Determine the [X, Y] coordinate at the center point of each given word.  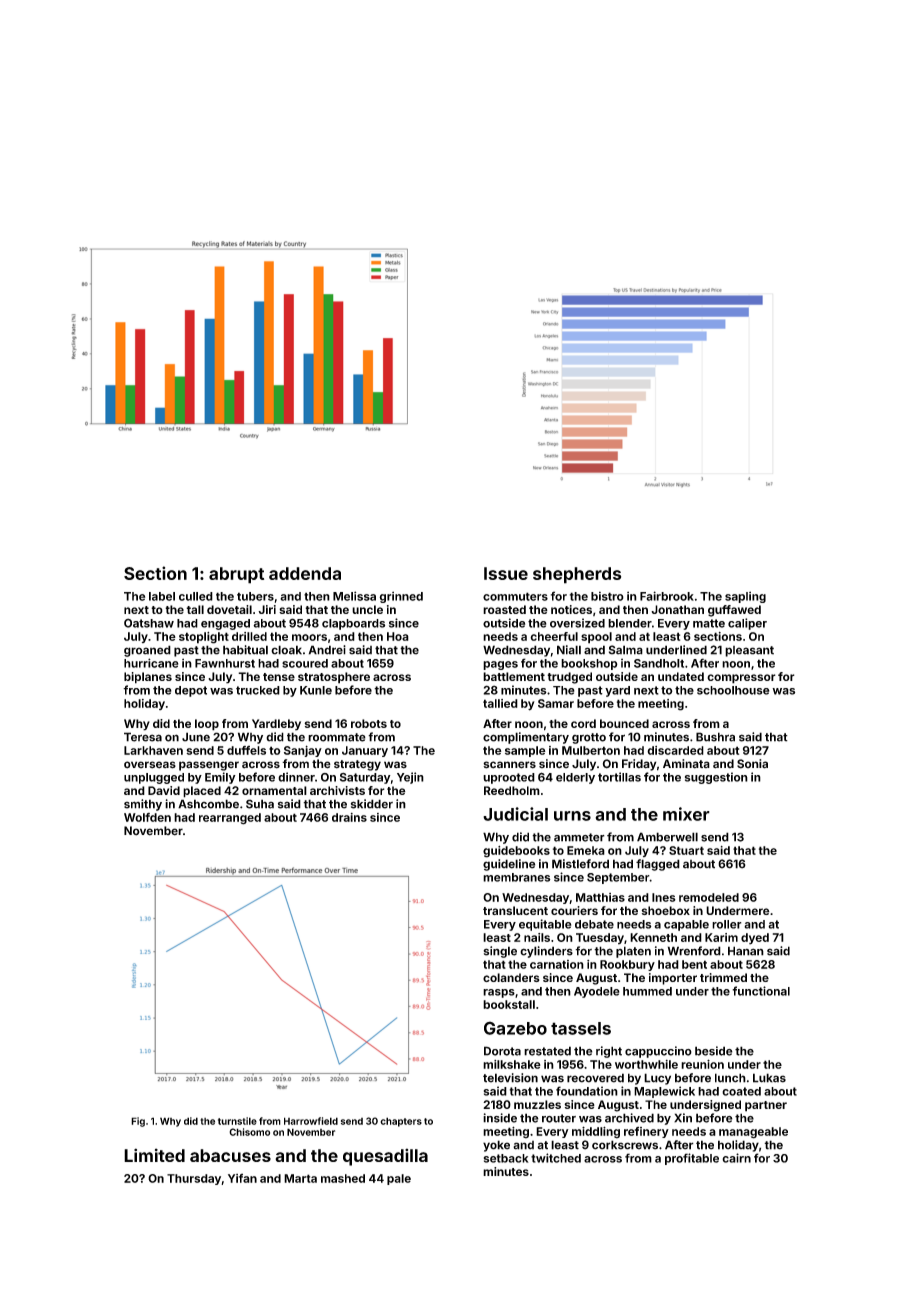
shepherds [577, 575]
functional [761, 991]
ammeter [579, 837]
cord [583, 723]
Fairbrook [667, 596]
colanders [511, 977]
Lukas [769, 1078]
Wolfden [147, 817]
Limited [154, 1155]
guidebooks [516, 852]
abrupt [236, 575]
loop [207, 725]
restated [547, 1051]
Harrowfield [311, 1121]
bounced [624, 723]
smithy [143, 805]
